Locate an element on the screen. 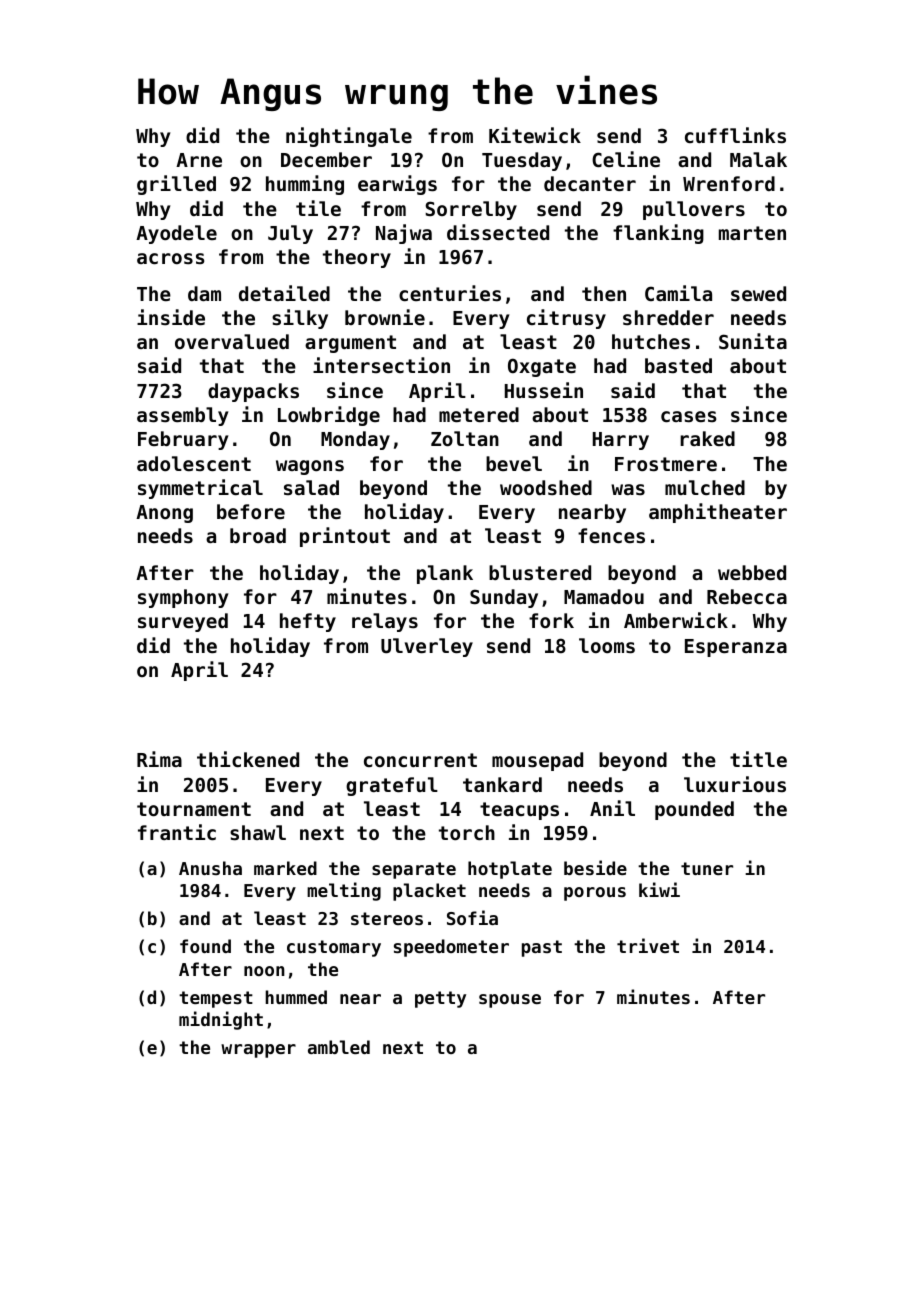  Camila is located at coordinates (678, 293).
